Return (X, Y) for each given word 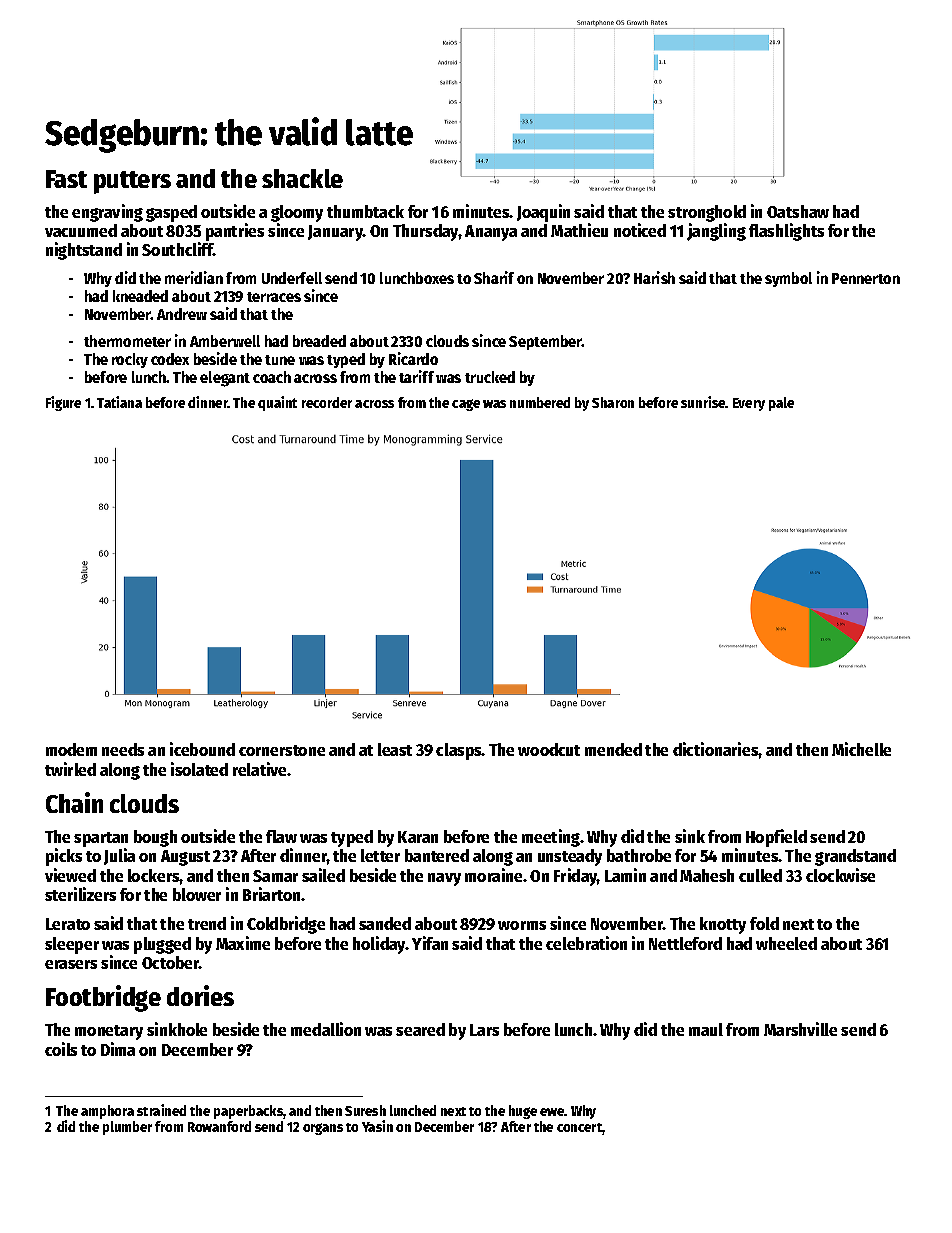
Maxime (243, 943)
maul (706, 1029)
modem (71, 749)
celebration (586, 943)
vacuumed (81, 230)
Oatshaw (798, 211)
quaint (277, 403)
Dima (118, 1049)
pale (781, 404)
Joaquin (543, 213)
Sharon (613, 402)
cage (466, 405)
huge (523, 1112)
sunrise (703, 402)
